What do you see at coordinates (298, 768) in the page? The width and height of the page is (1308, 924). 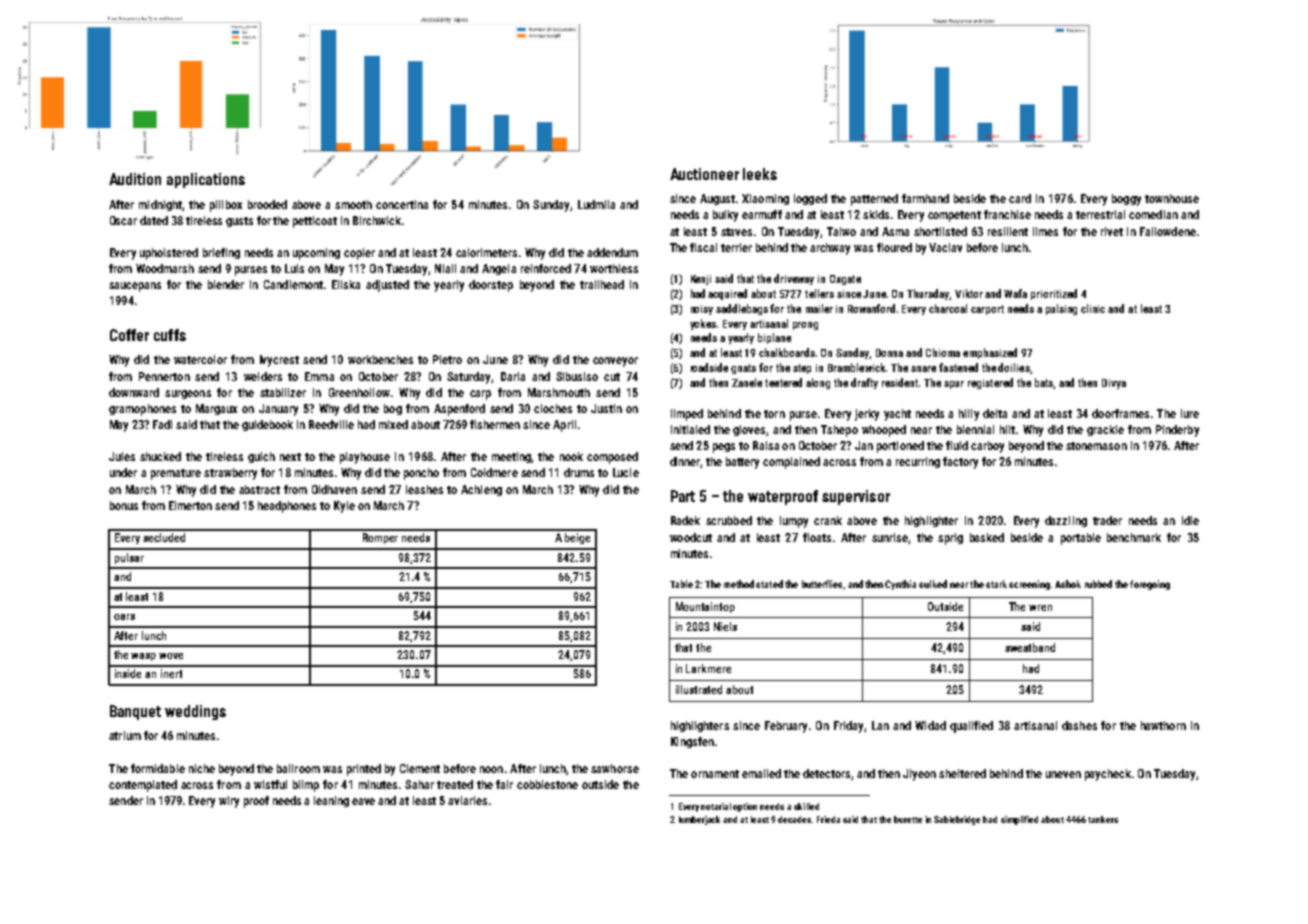 I see `ballroom` at bounding box center [298, 768].
